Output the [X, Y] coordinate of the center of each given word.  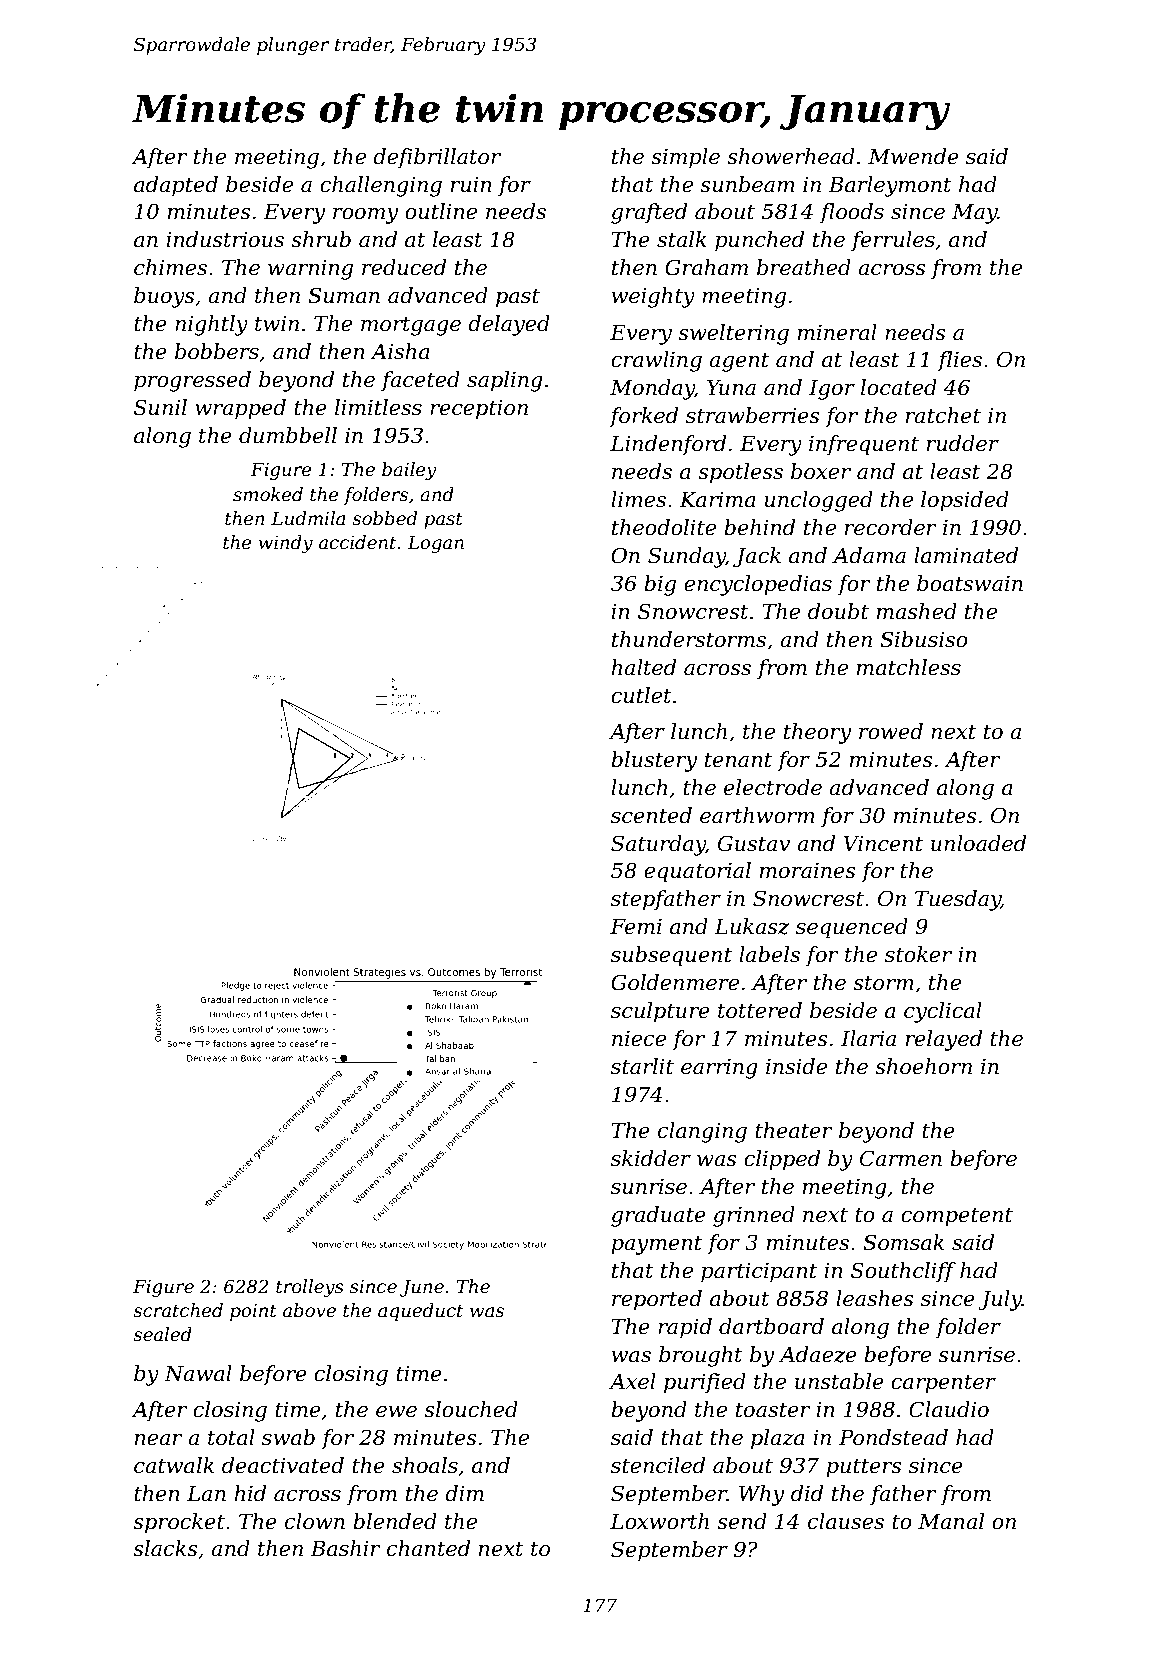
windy [286, 544]
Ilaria [868, 1038]
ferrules [893, 241]
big [660, 585]
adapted [176, 186]
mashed [917, 611]
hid [250, 1493]
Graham [706, 267]
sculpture [660, 1012]
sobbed [384, 518]
